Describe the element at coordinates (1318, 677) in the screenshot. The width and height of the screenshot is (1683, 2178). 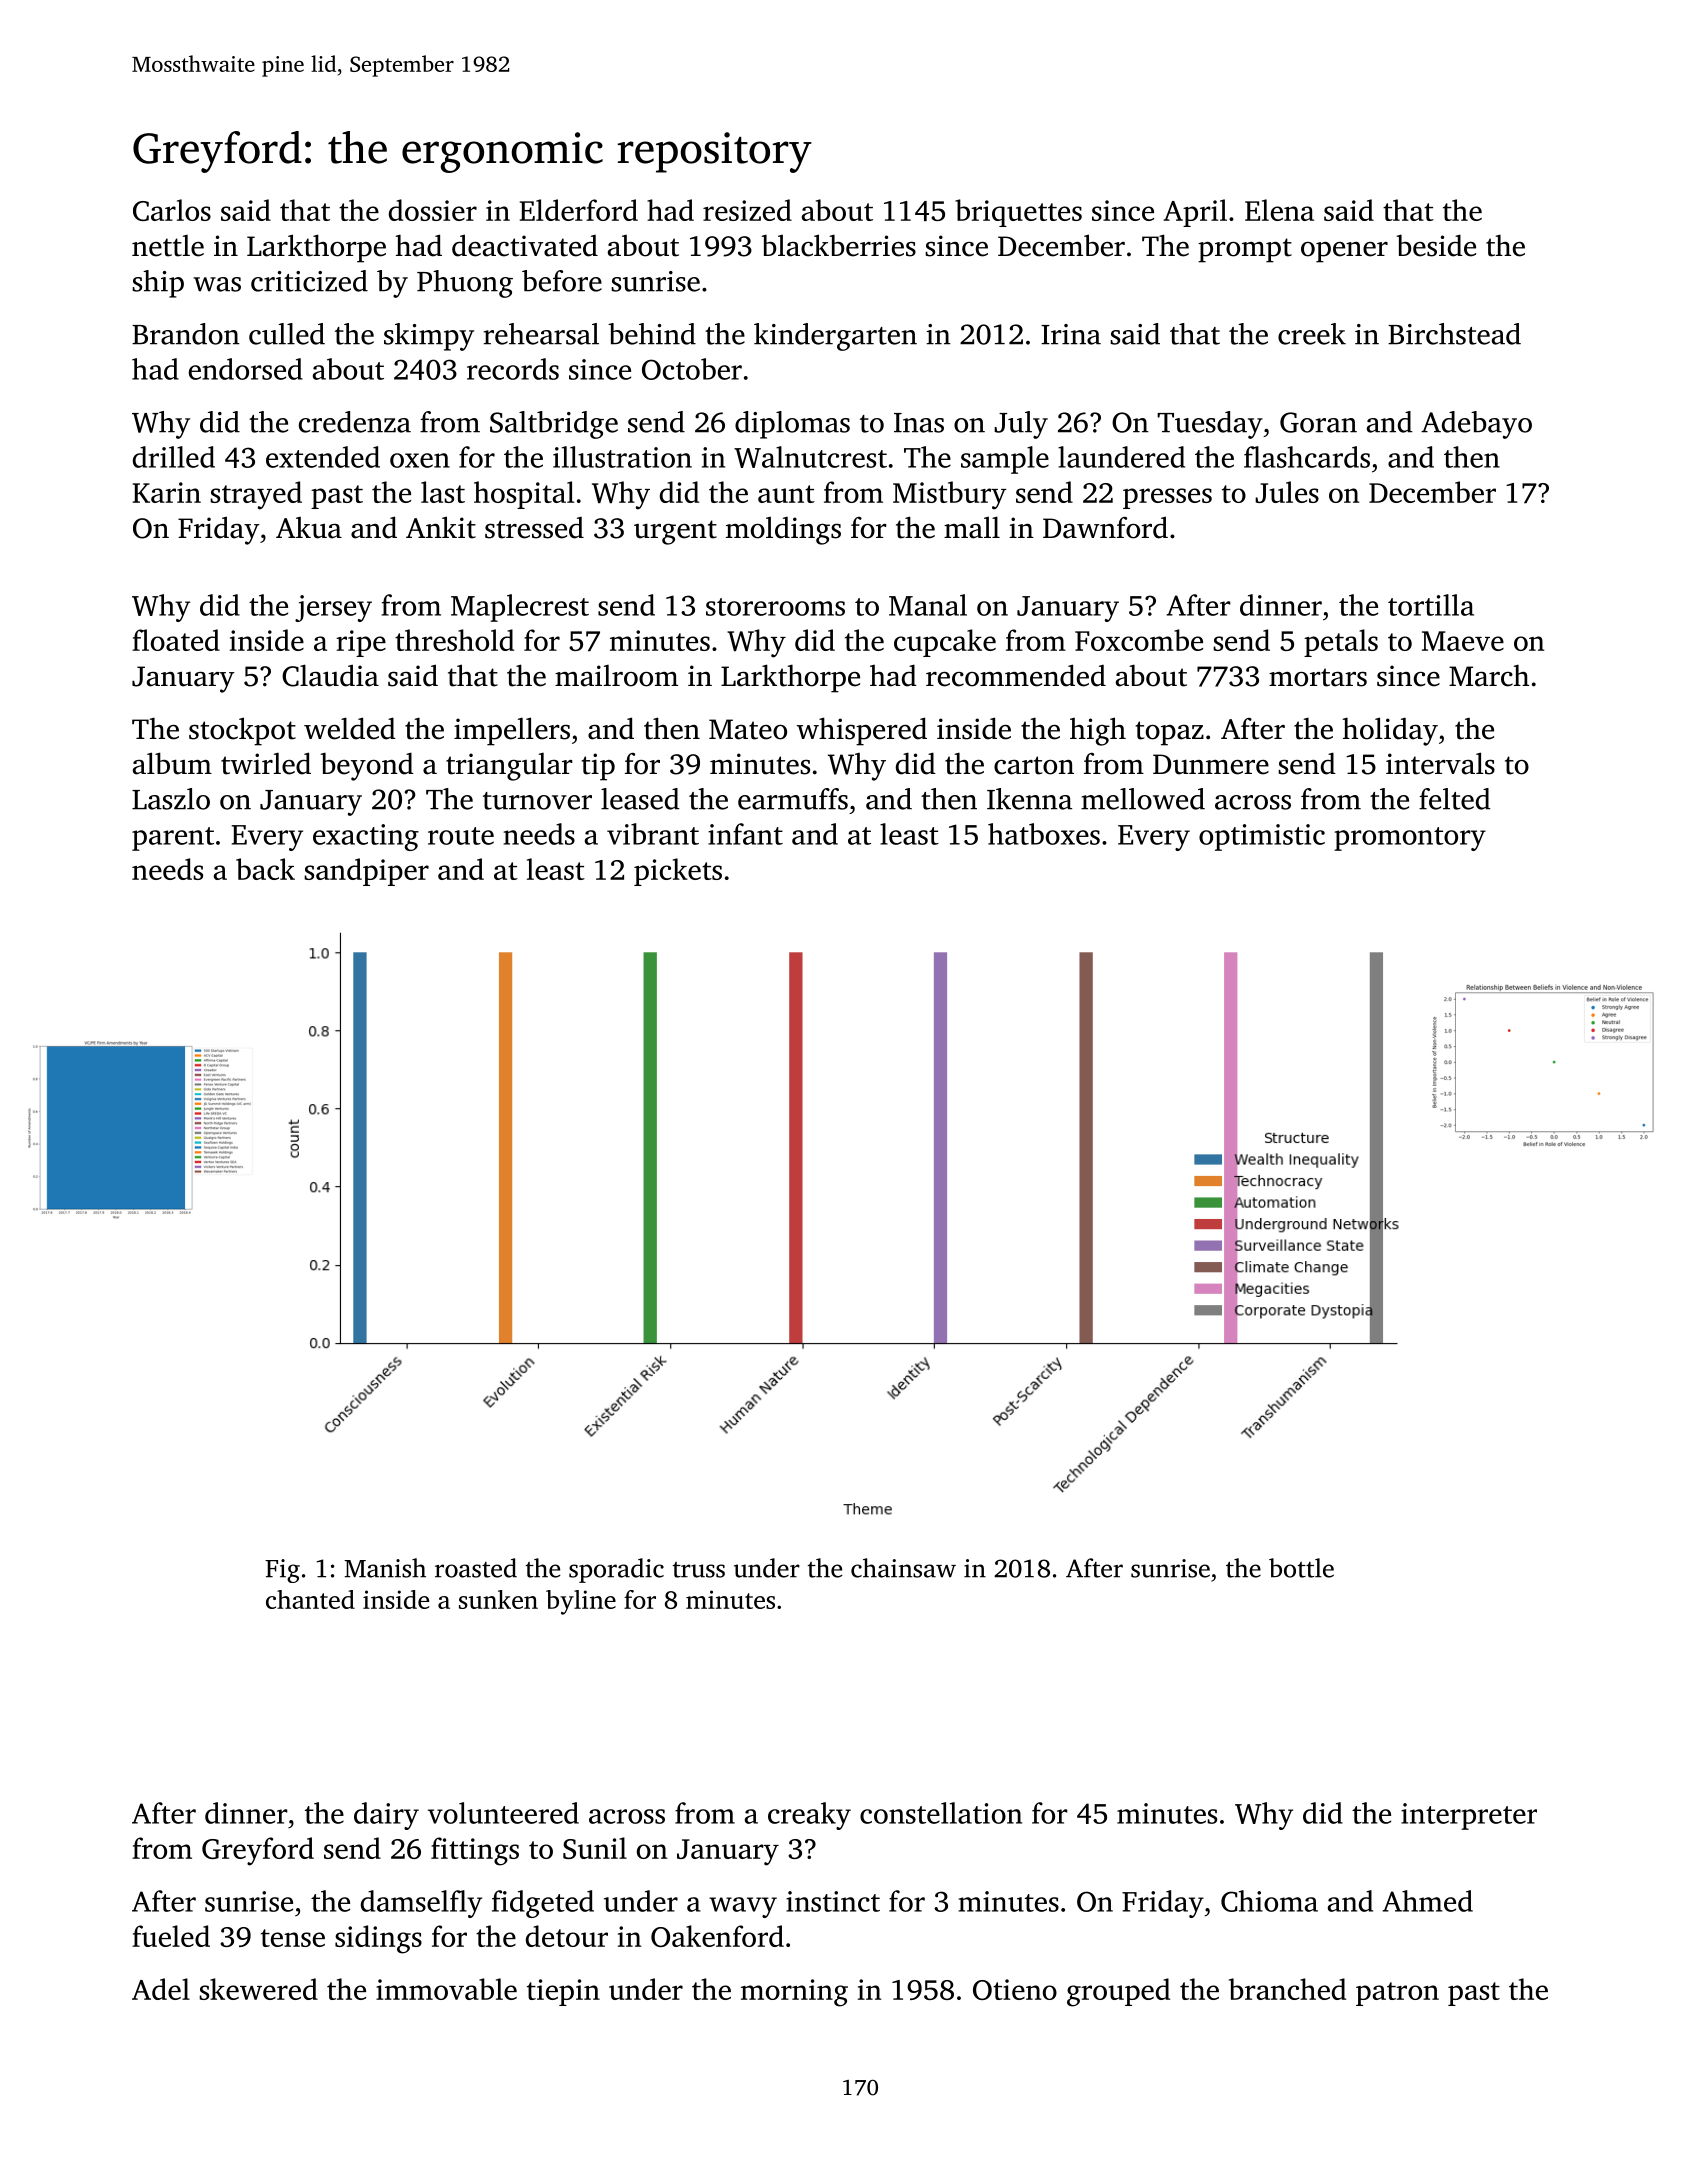
I see `mortars` at that location.
